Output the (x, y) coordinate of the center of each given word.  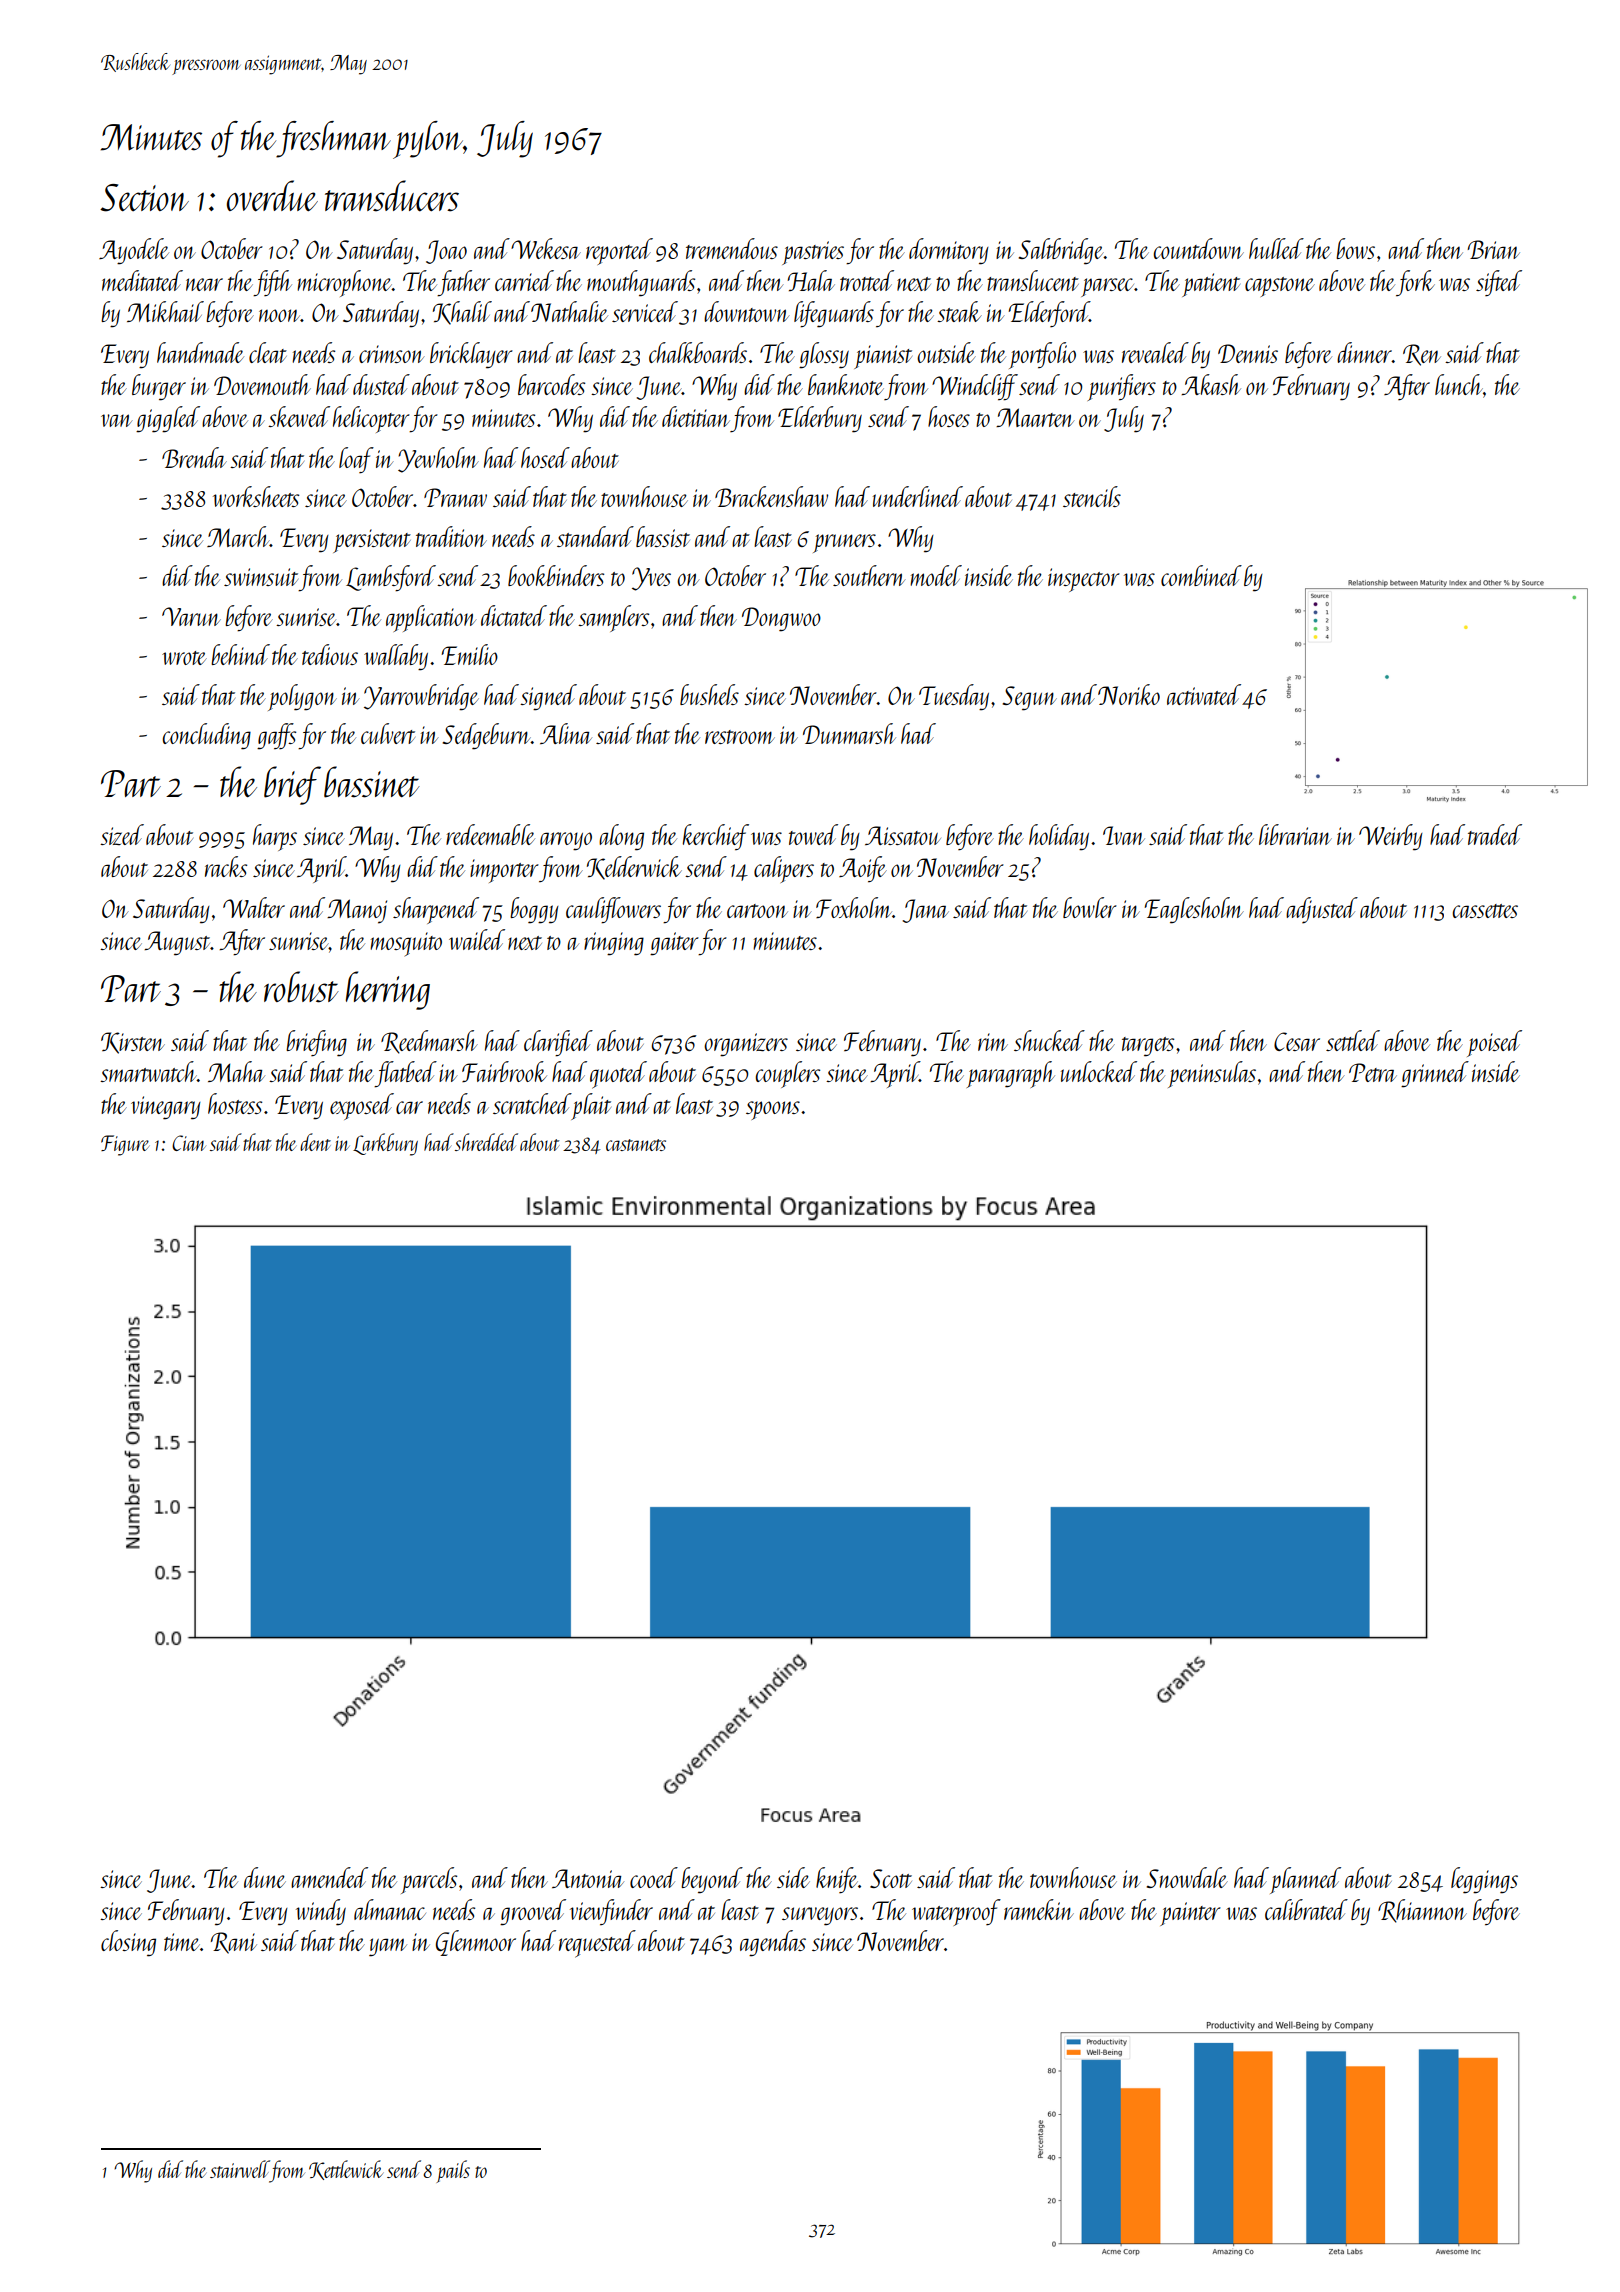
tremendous (732, 248)
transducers (392, 196)
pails (453, 2171)
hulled (1276, 248)
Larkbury (385, 1144)
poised (1494, 1043)
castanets (636, 1145)
